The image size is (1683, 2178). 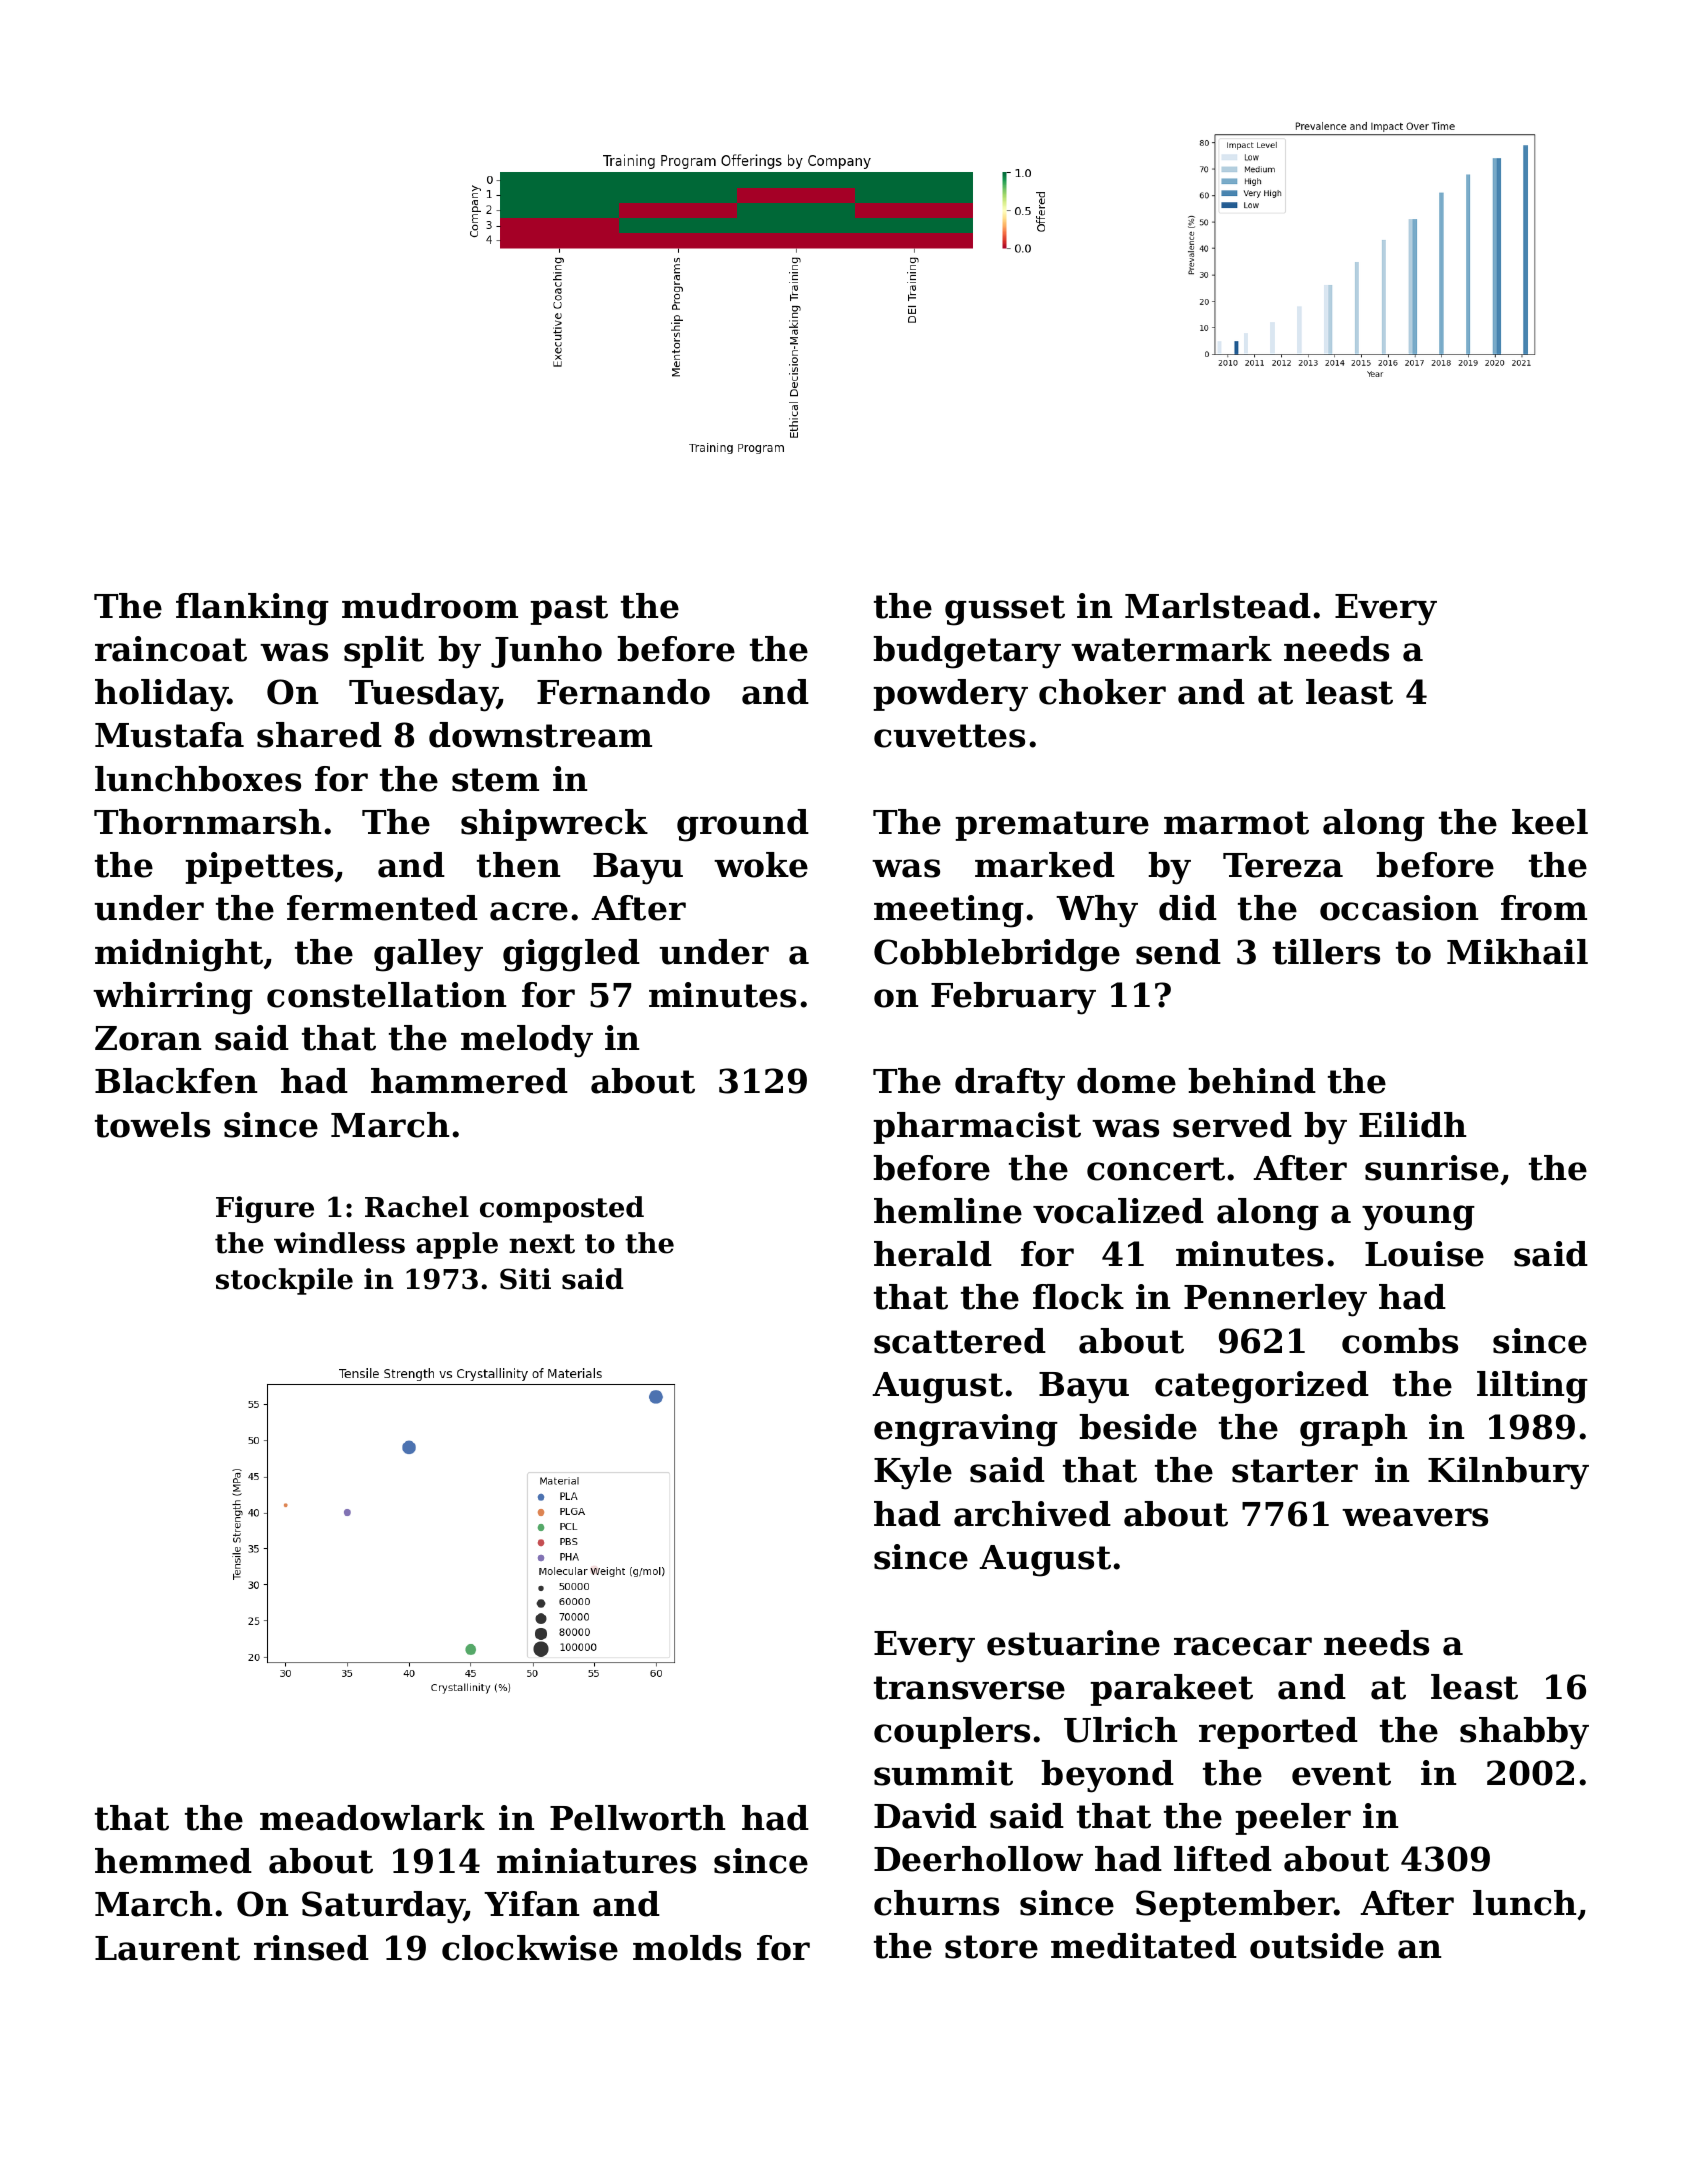 What do you see at coordinates (966, 1430) in the document?
I see `engraving` at bounding box center [966, 1430].
